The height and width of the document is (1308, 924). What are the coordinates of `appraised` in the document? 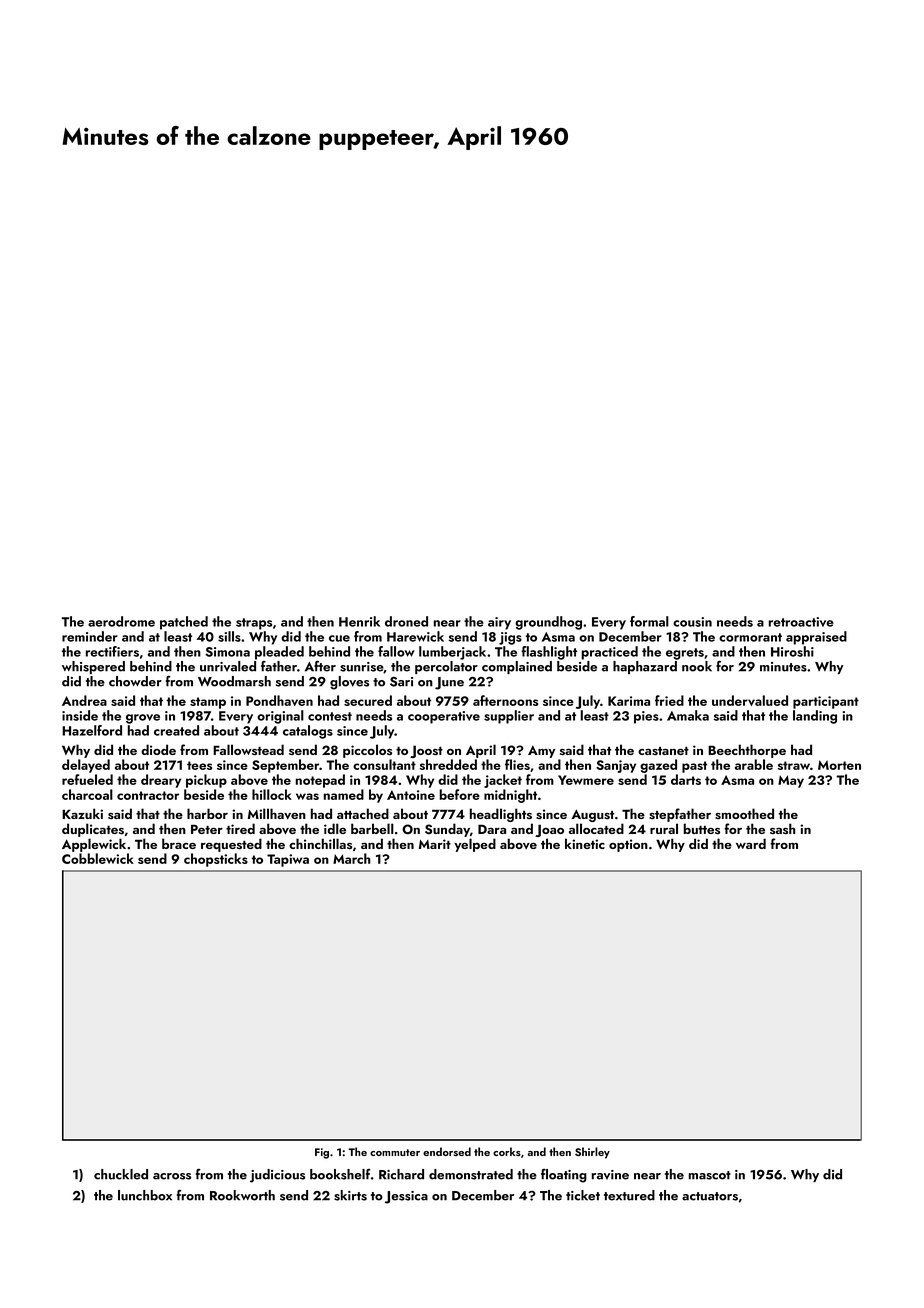 It's located at (816, 638).
